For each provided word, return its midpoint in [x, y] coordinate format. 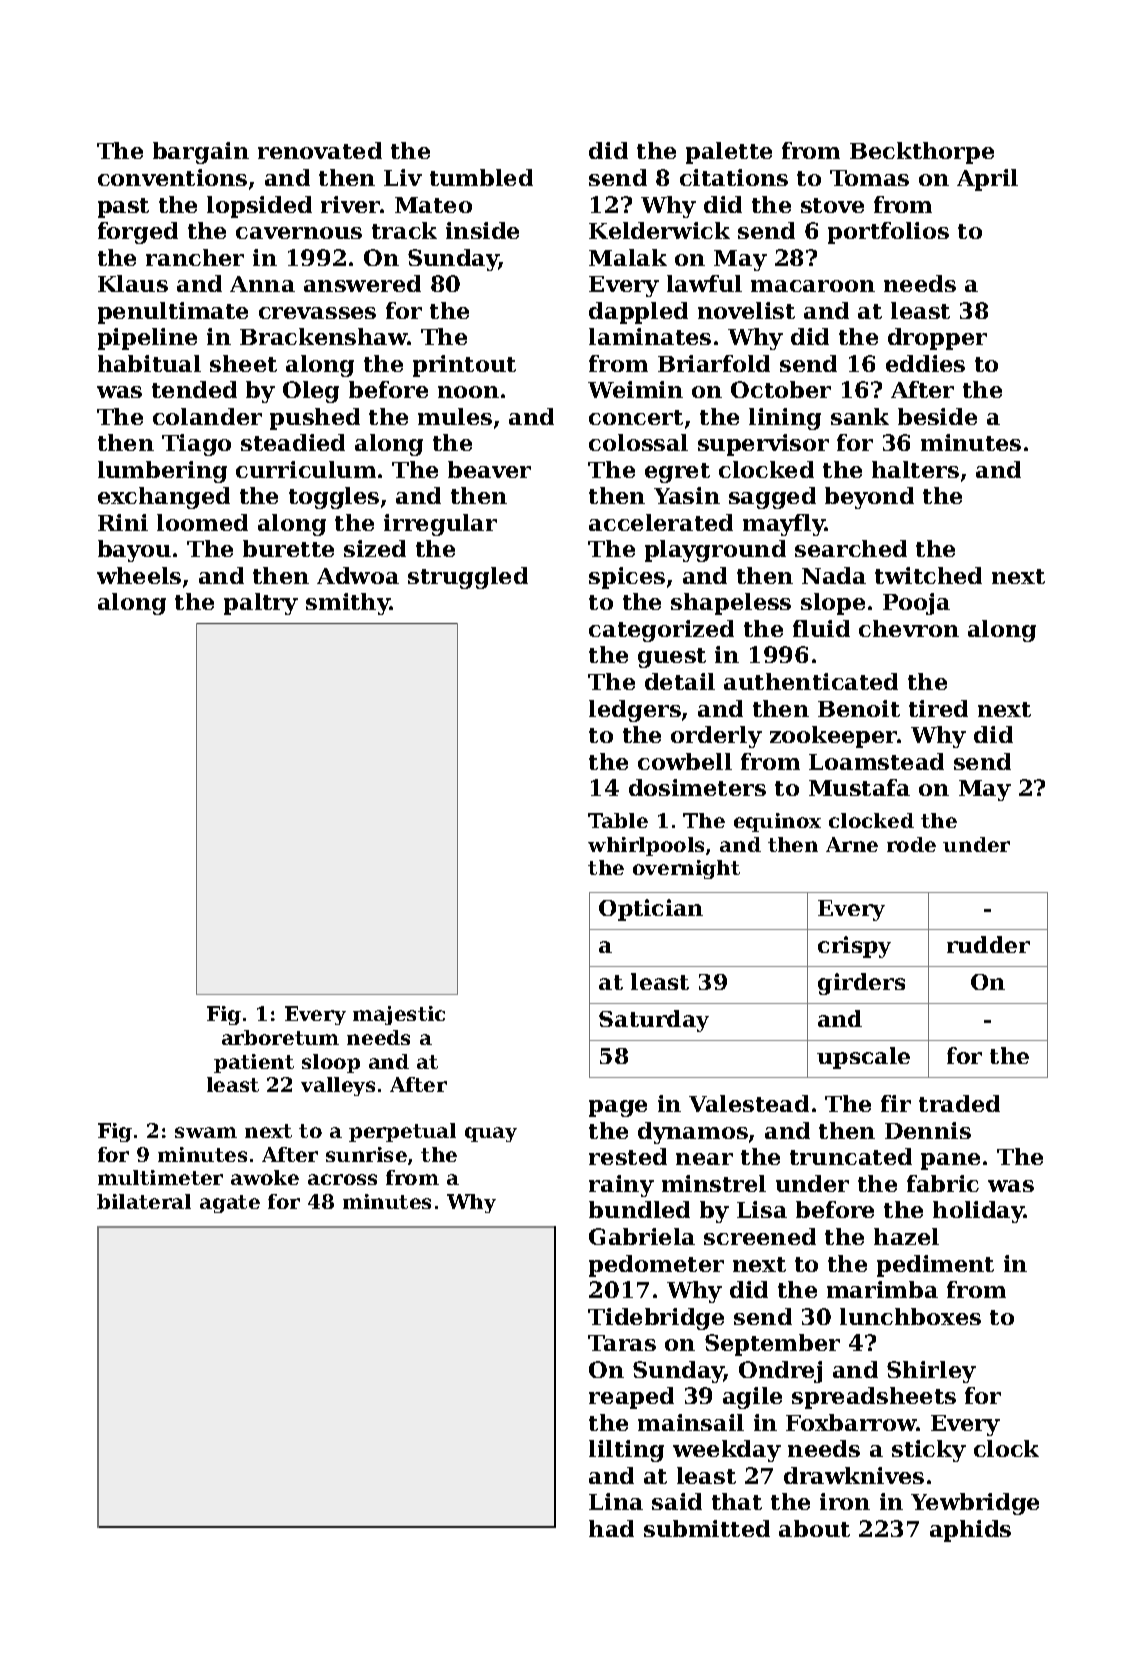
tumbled [481, 177]
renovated [320, 150]
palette [729, 153]
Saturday [654, 1021]
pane [950, 1161]
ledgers [635, 711]
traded [959, 1103]
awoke [265, 1177]
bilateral [144, 1201]
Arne [852, 844]
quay [491, 1134]
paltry [261, 604]
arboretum [280, 1037]
